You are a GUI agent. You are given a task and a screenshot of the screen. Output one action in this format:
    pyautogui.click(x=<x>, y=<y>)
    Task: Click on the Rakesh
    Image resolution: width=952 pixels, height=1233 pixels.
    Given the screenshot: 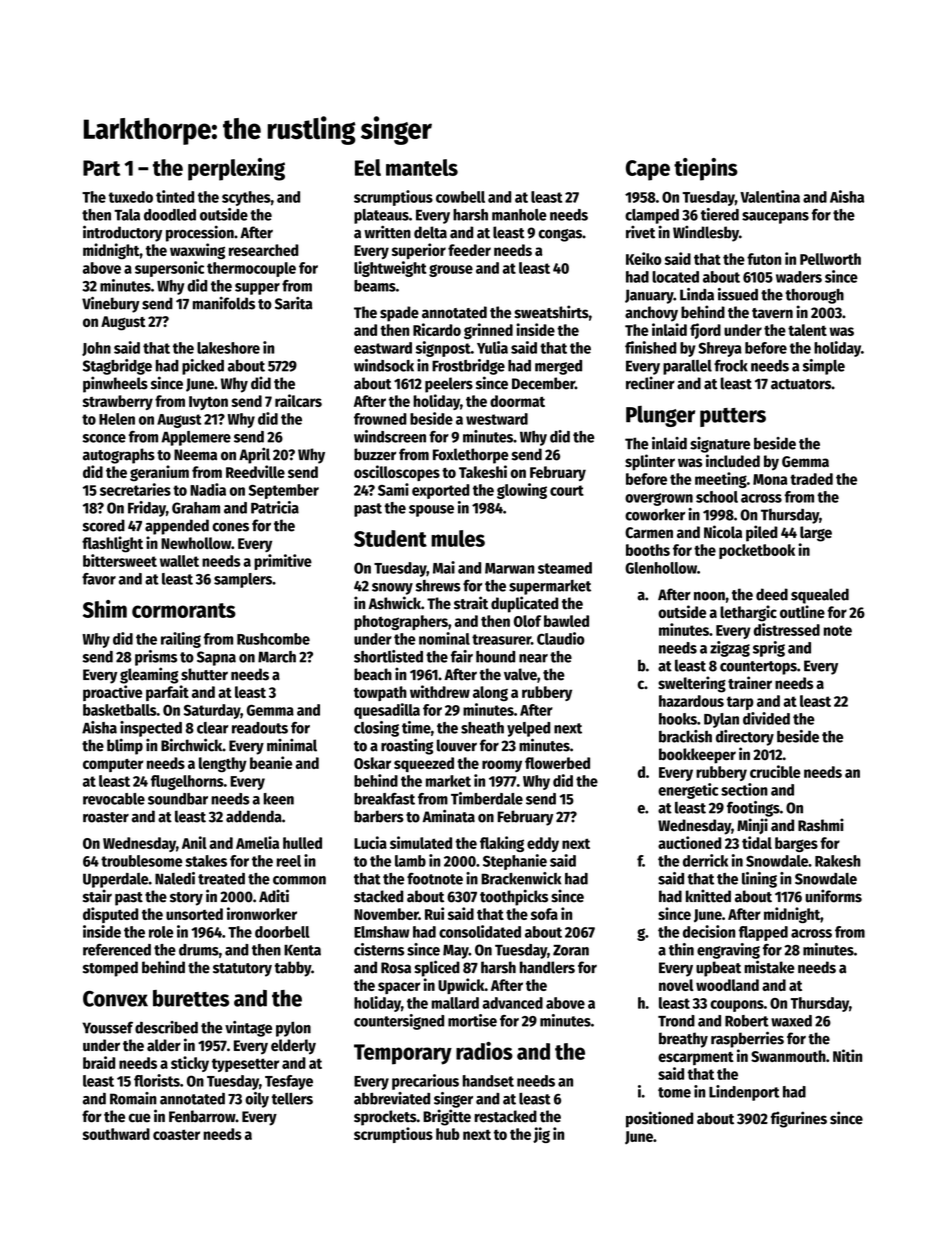 What is the action you would take?
    pyautogui.click(x=838, y=861)
